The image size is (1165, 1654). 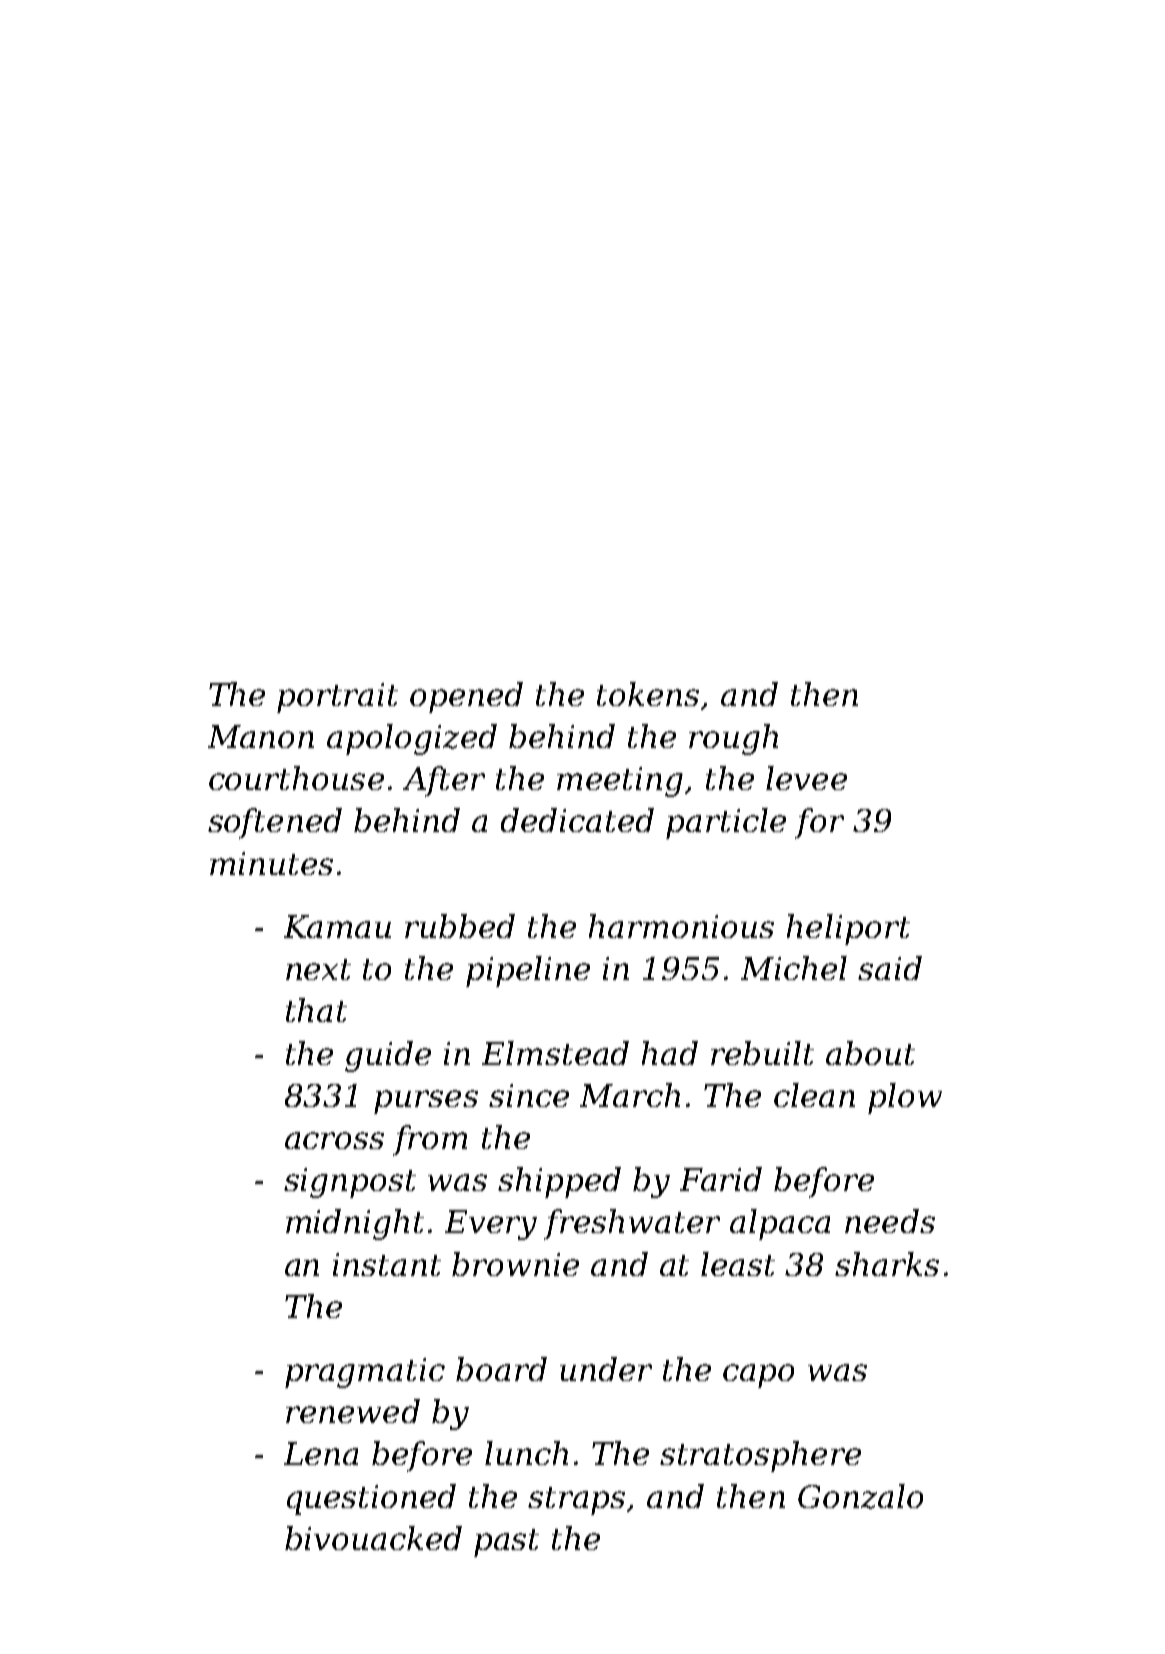 I want to click on under, so click(x=606, y=1369).
